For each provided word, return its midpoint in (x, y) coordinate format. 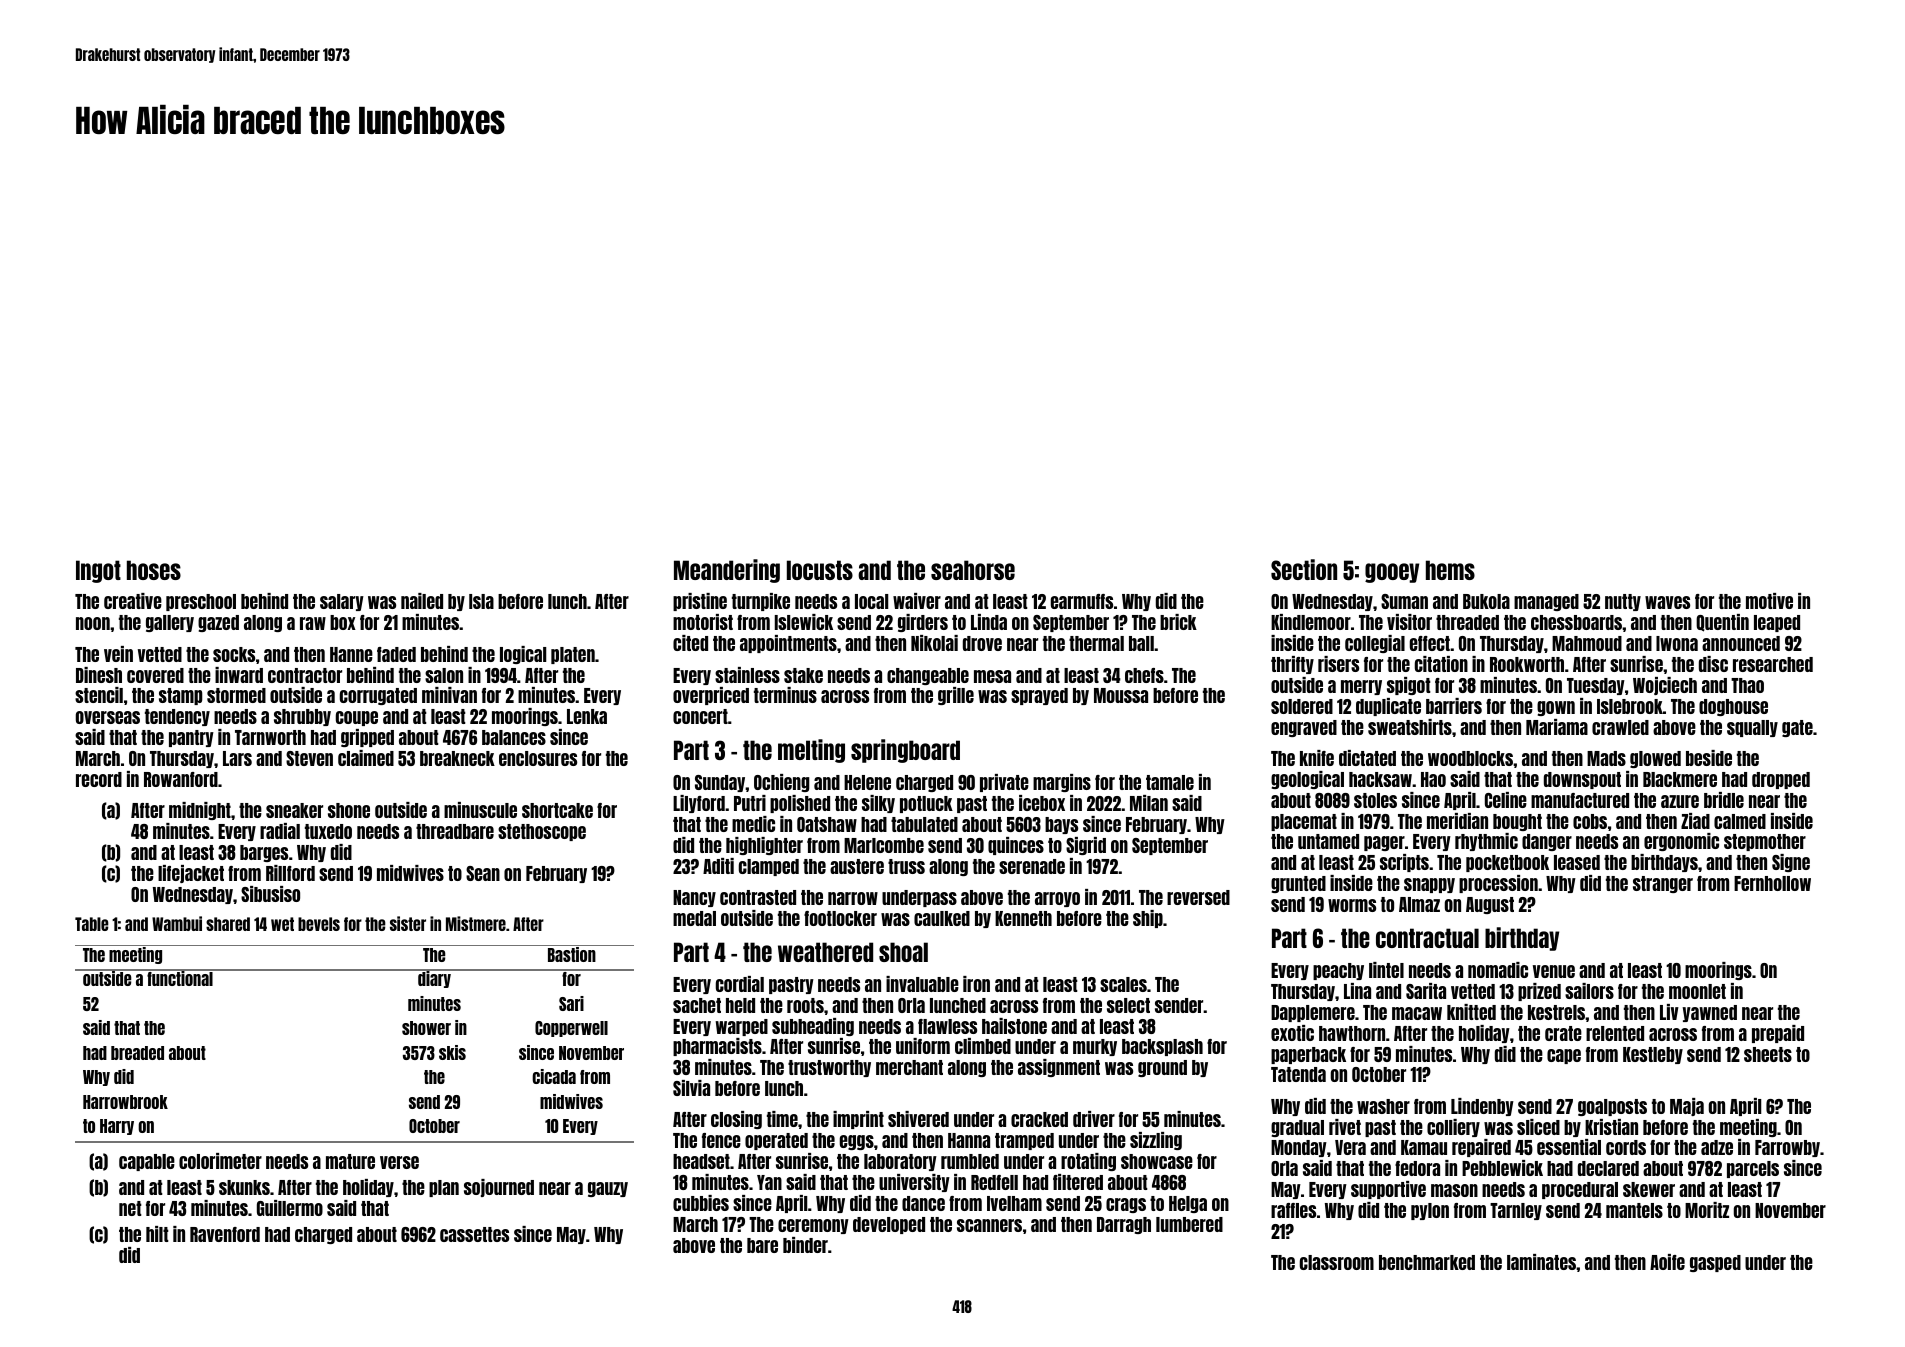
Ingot (98, 571)
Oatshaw (827, 824)
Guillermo (290, 1208)
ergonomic (1681, 842)
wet (282, 924)
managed (1546, 602)
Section (1304, 569)
